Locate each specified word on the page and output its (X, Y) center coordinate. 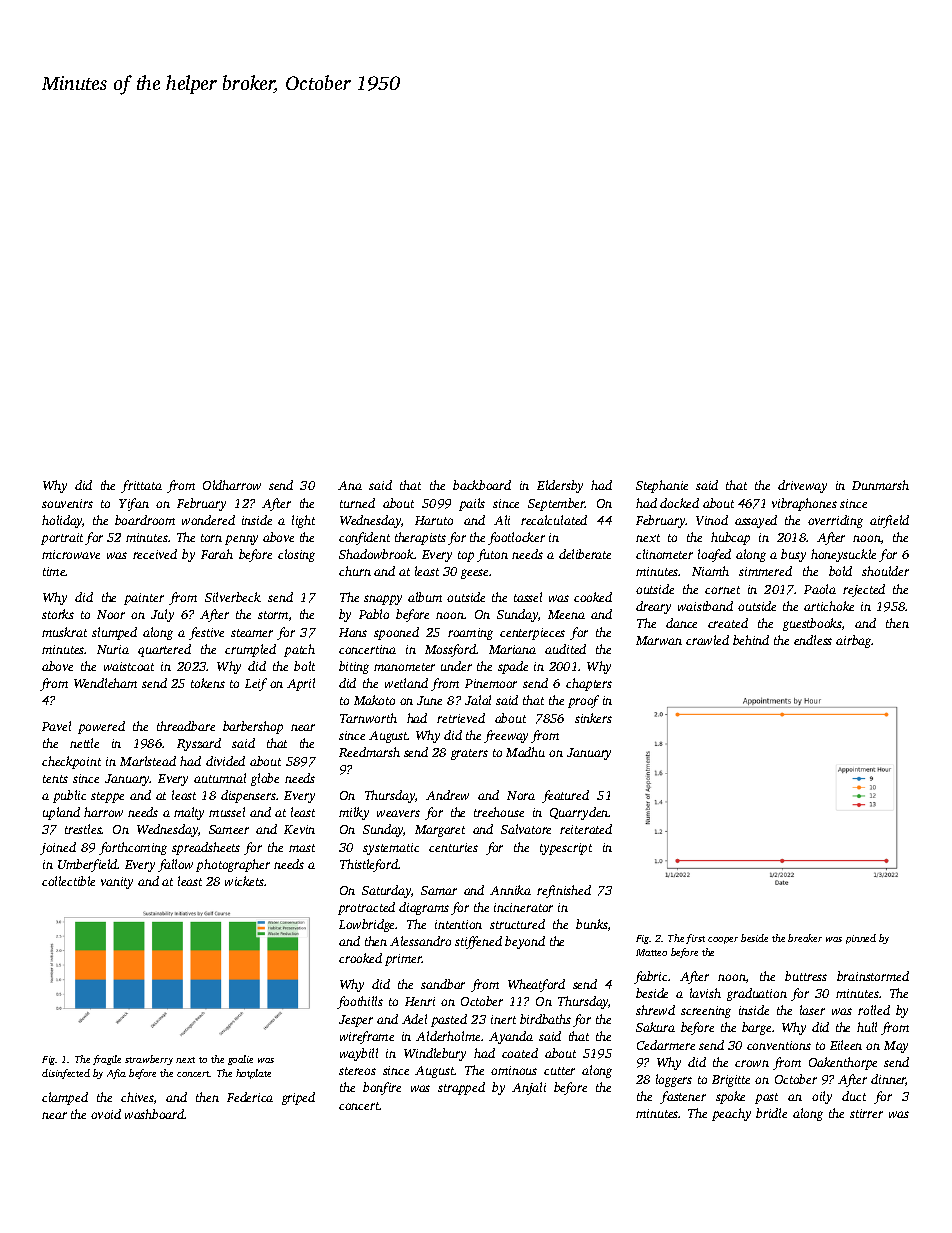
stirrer (866, 1113)
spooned (396, 633)
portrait (62, 539)
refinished (564, 891)
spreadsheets (206, 848)
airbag (854, 641)
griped (298, 1098)
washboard (155, 1114)
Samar (439, 890)
